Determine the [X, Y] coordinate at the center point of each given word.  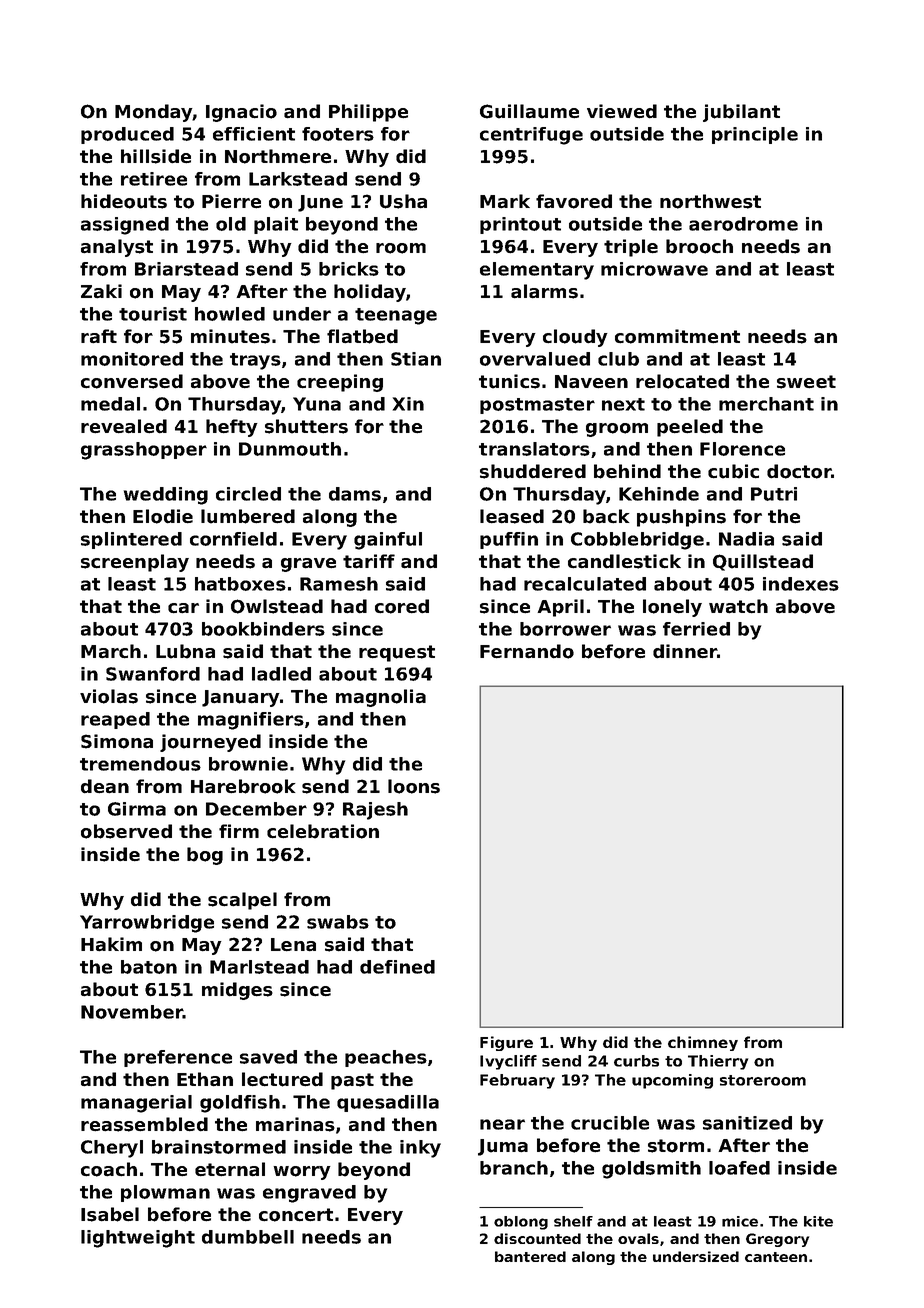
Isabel [110, 1214]
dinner [685, 651]
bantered [530, 1256]
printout [520, 225]
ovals [638, 1238]
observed [126, 831]
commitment [677, 336]
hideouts [124, 201]
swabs [338, 922]
